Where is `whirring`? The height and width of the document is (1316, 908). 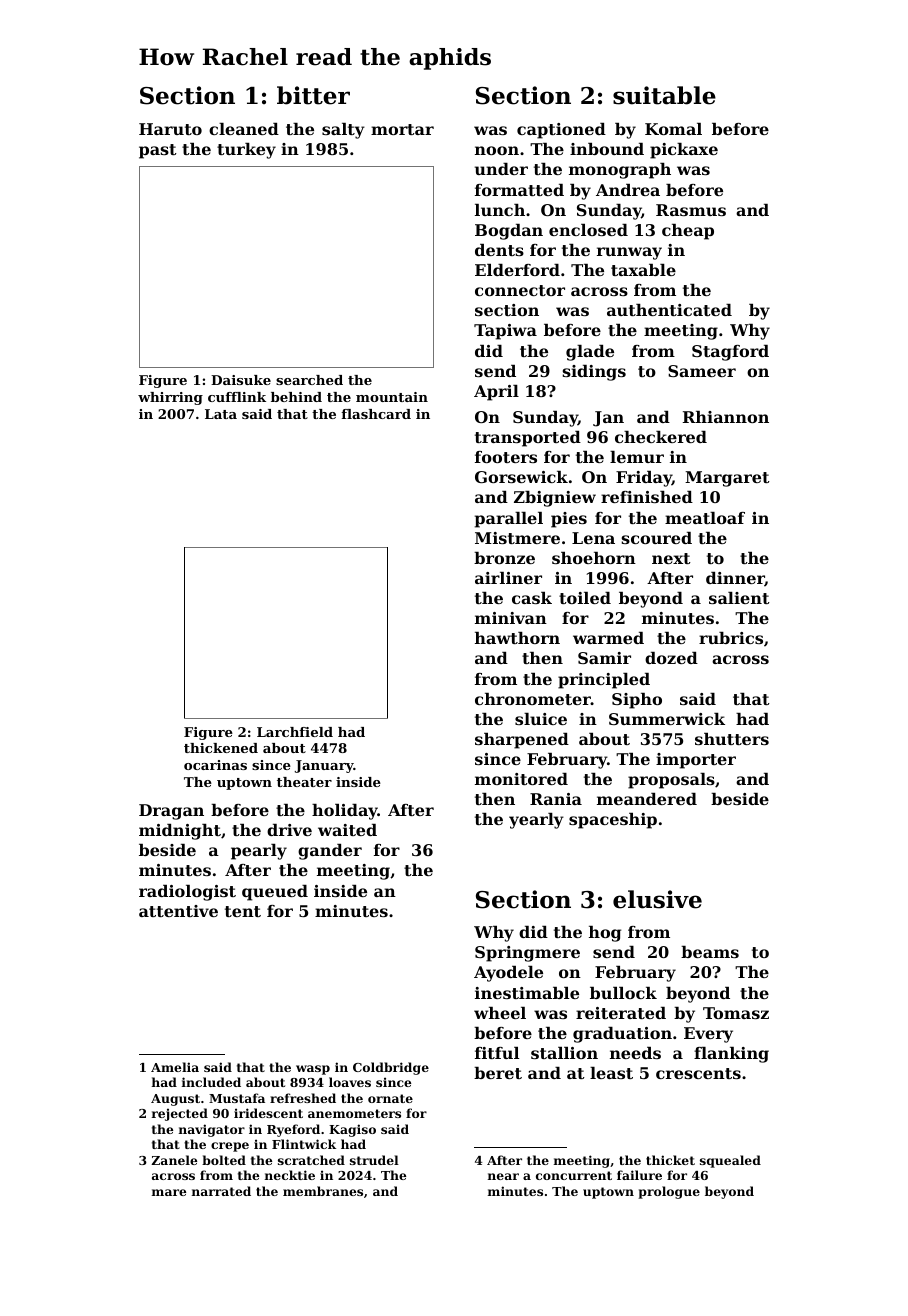 whirring is located at coordinates (170, 398).
